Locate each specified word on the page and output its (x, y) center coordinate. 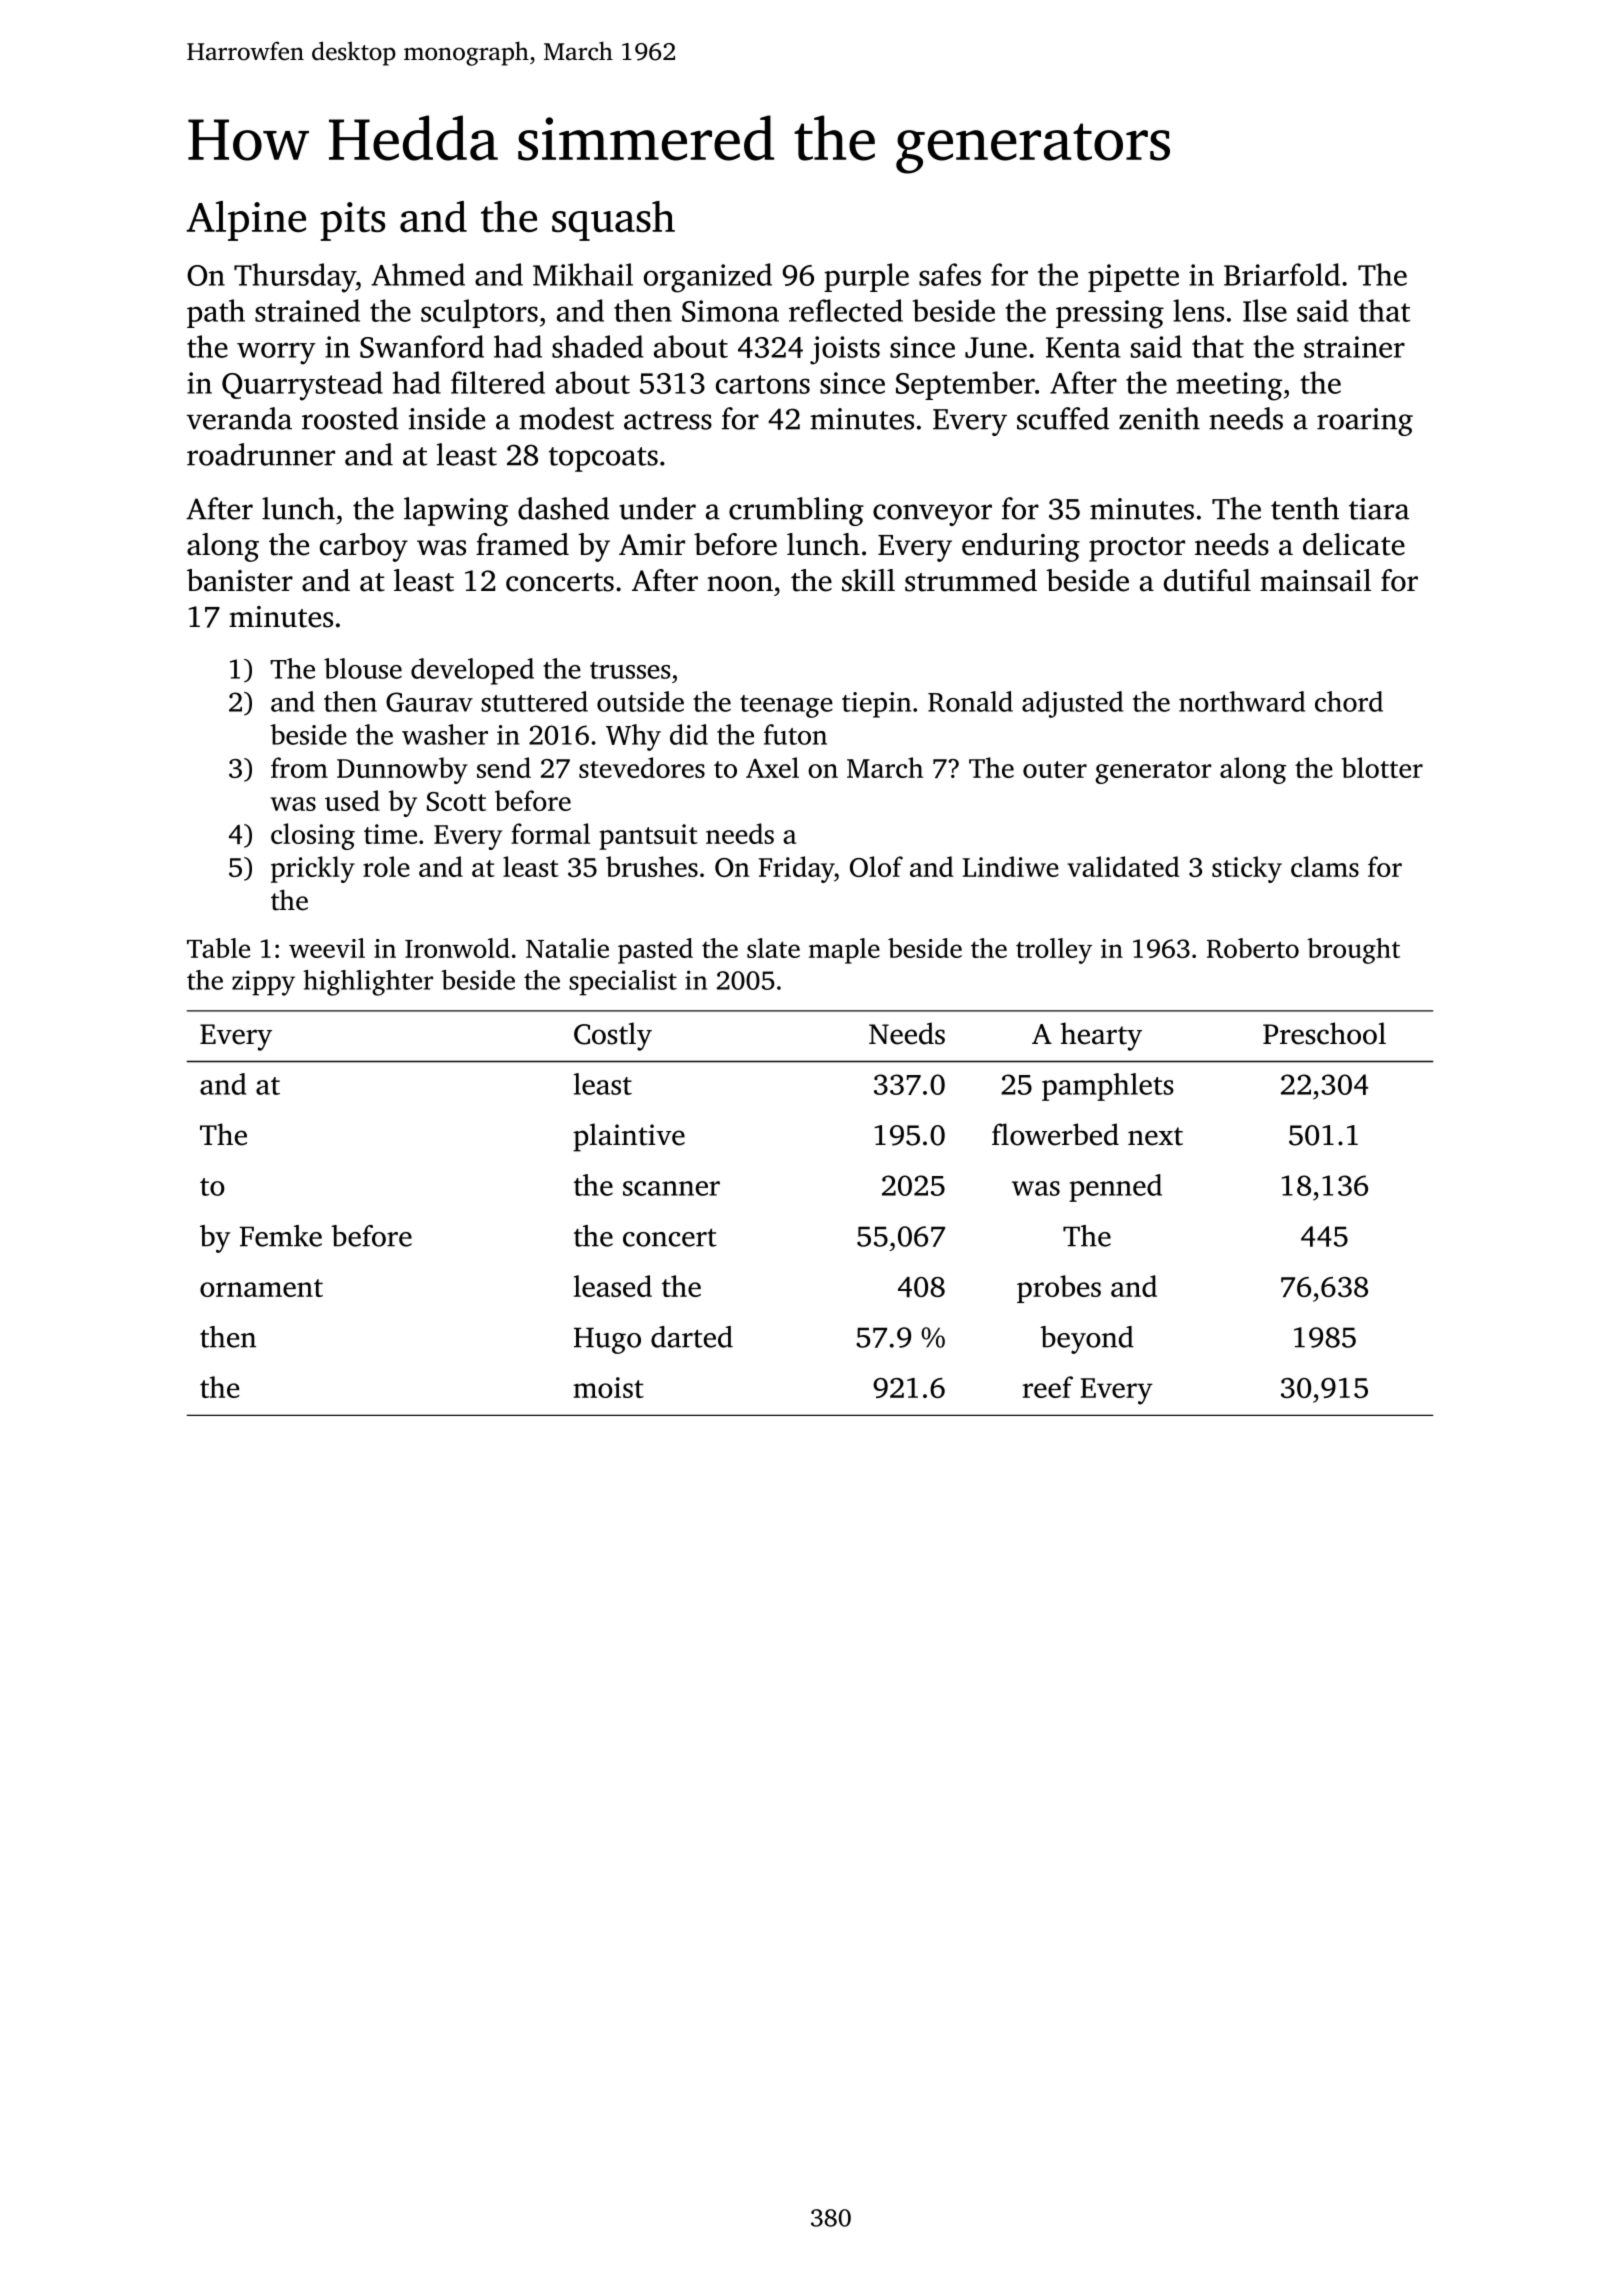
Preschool (1324, 1033)
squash (613, 221)
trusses (630, 670)
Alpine (246, 221)
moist (608, 1387)
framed (522, 544)
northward (1242, 701)
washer (445, 734)
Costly (613, 1036)
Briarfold (1282, 274)
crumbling (796, 511)
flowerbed (1055, 1134)
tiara (1379, 509)
